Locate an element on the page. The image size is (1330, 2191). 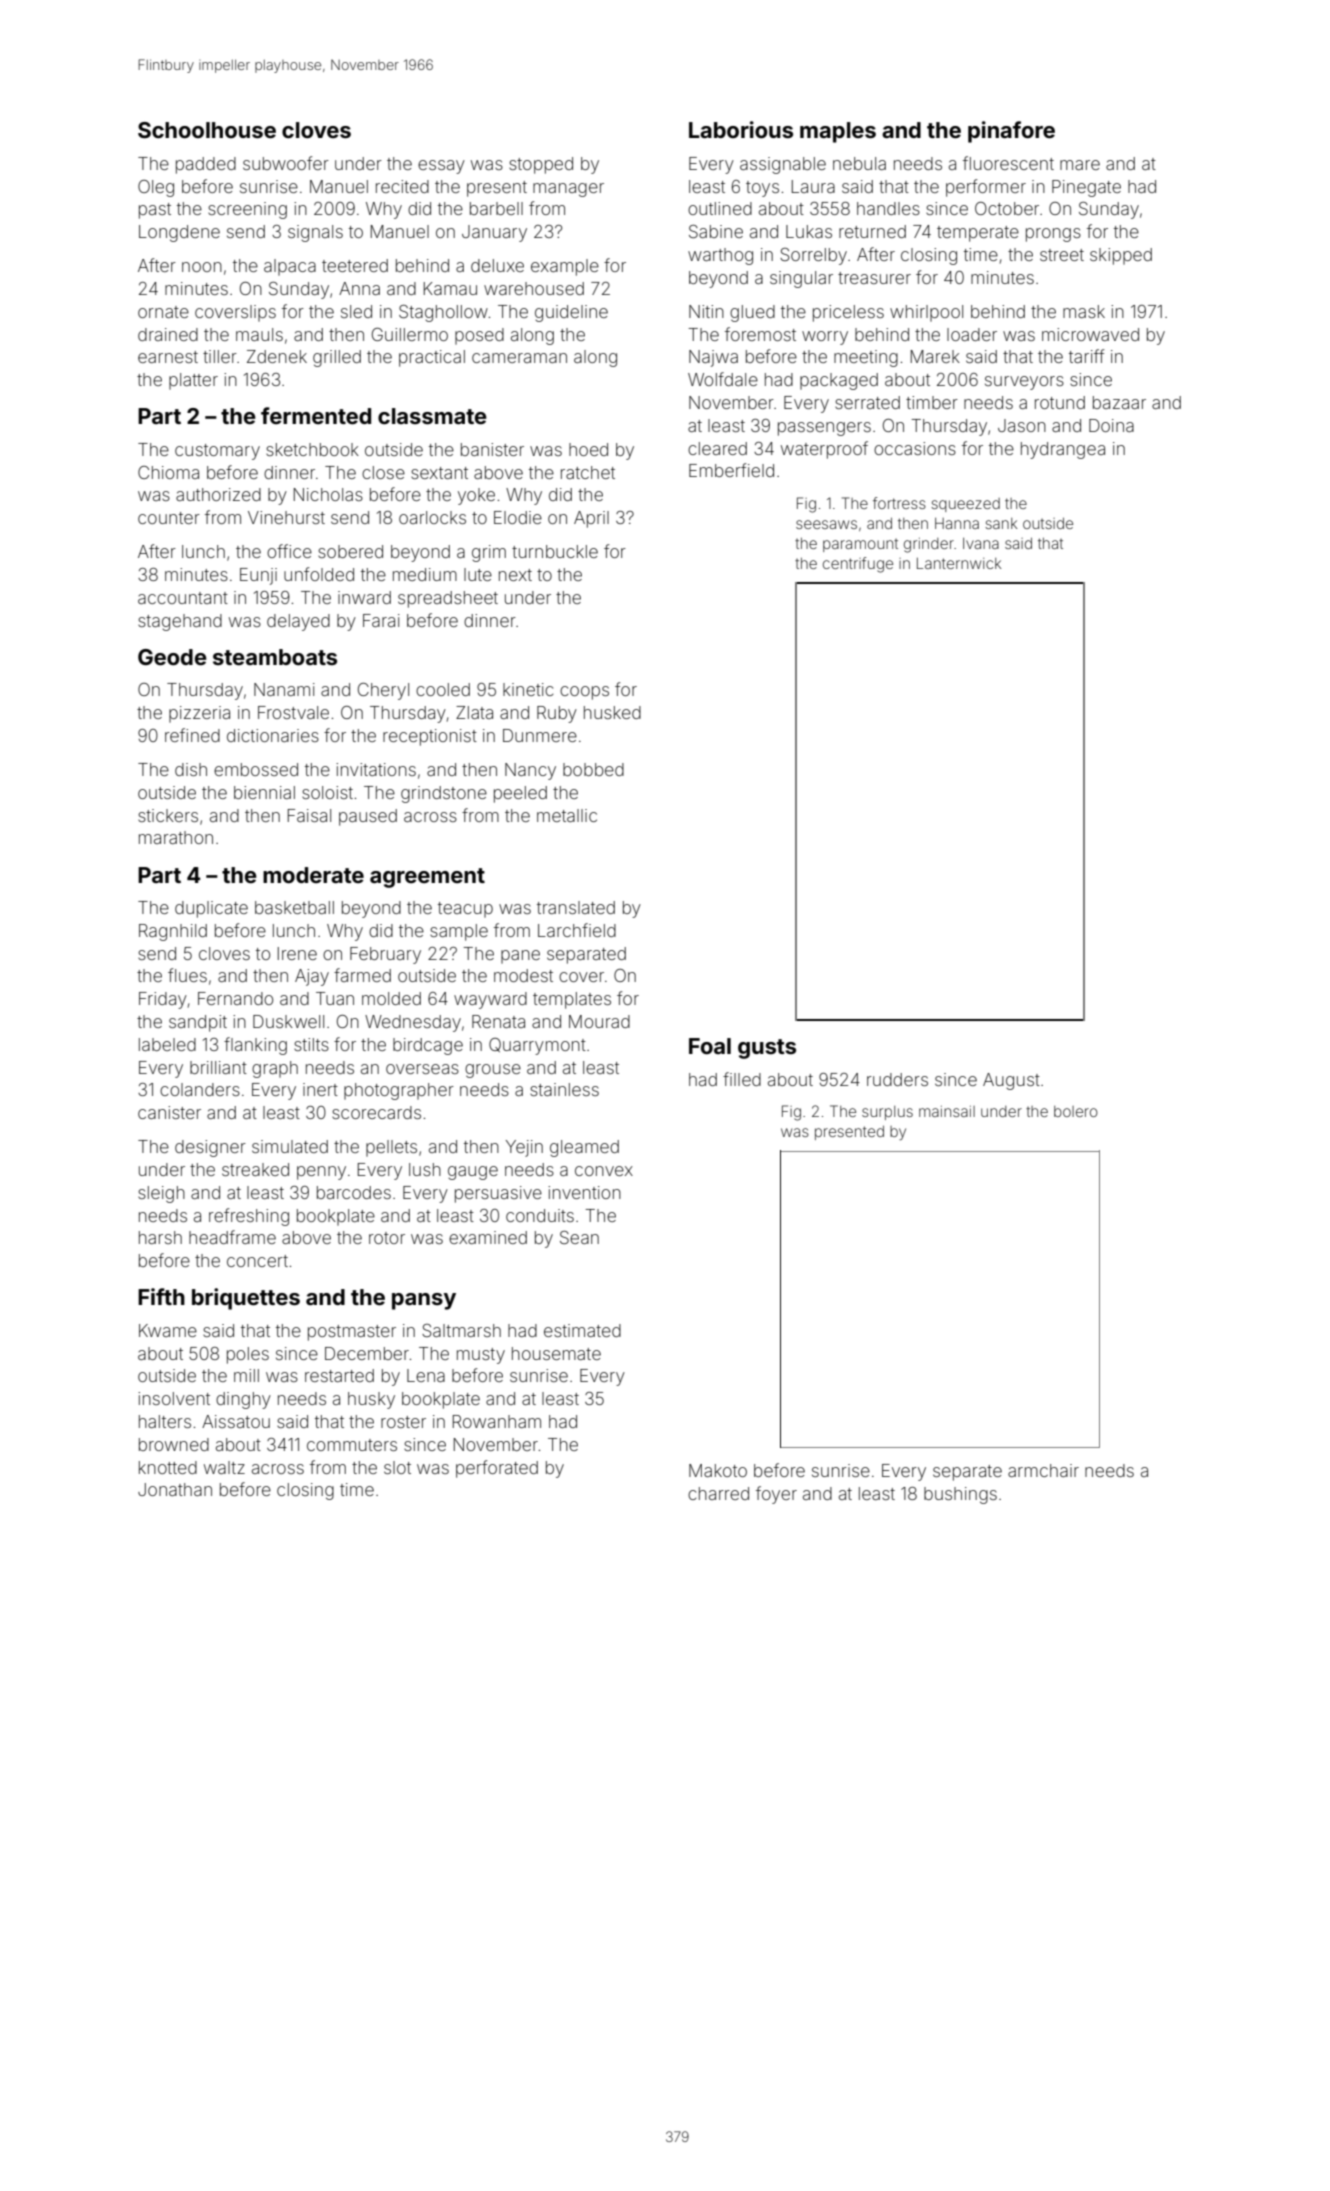
slot is located at coordinates (397, 1467).
